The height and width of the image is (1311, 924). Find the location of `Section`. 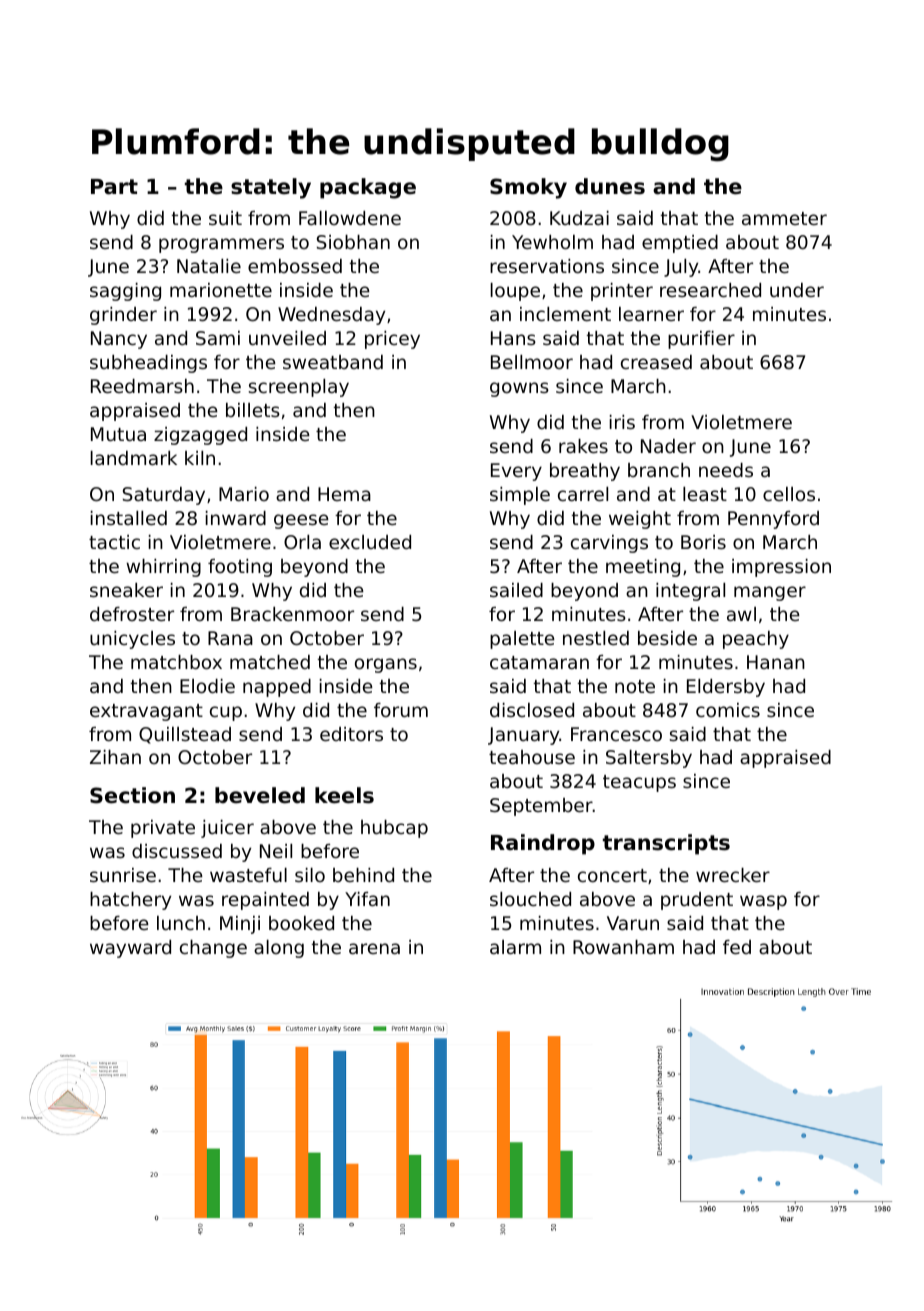

Section is located at coordinates (132, 795).
